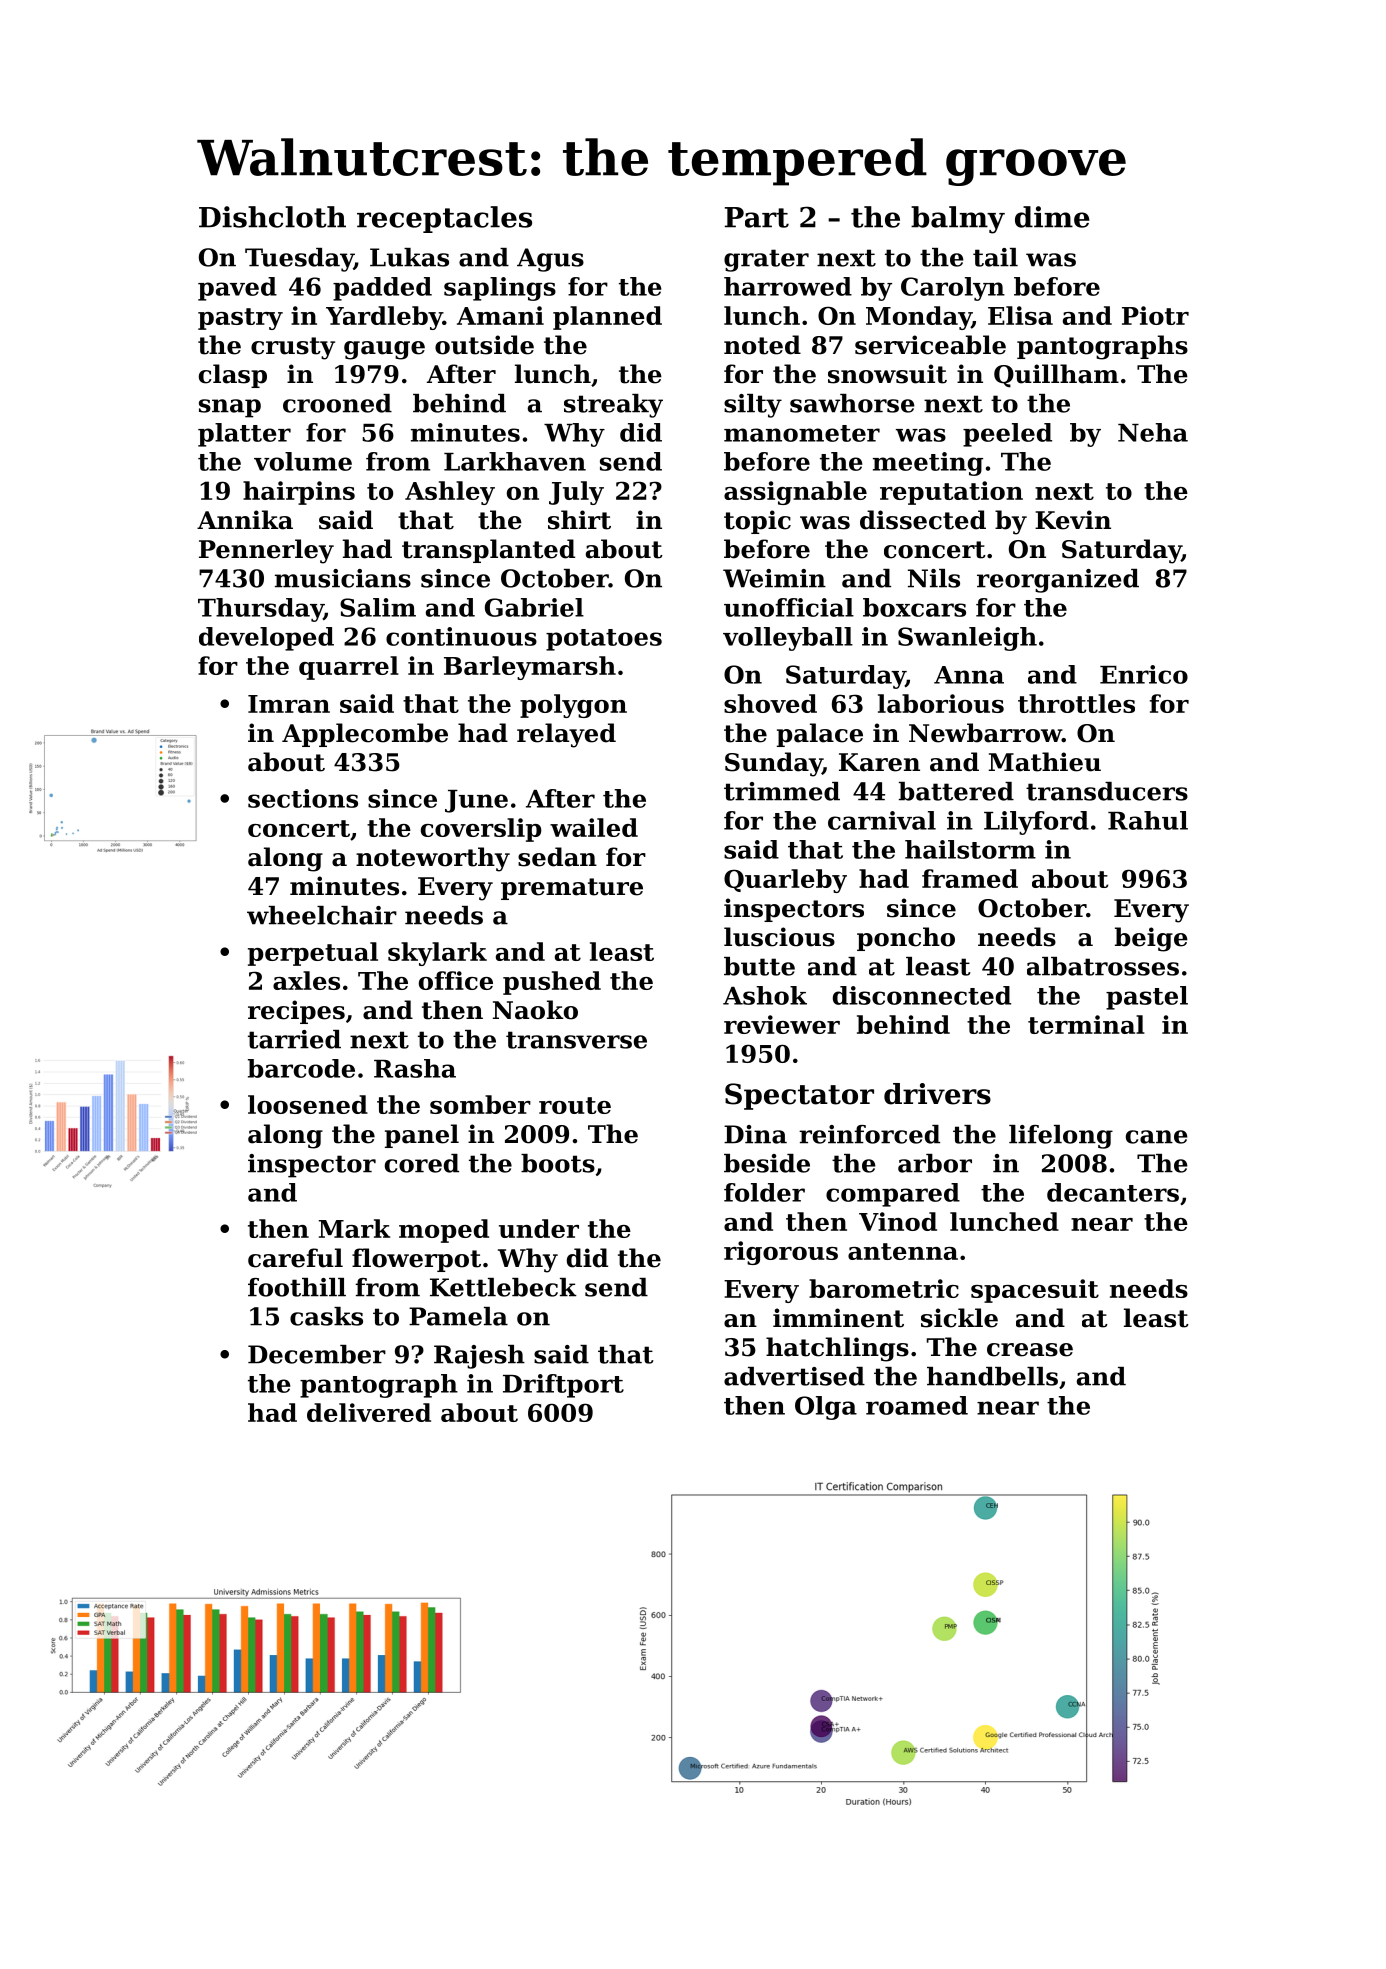  What do you see at coordinates (233, 376) in the page?
I see `clasp` at bounding box center [233, 376].
